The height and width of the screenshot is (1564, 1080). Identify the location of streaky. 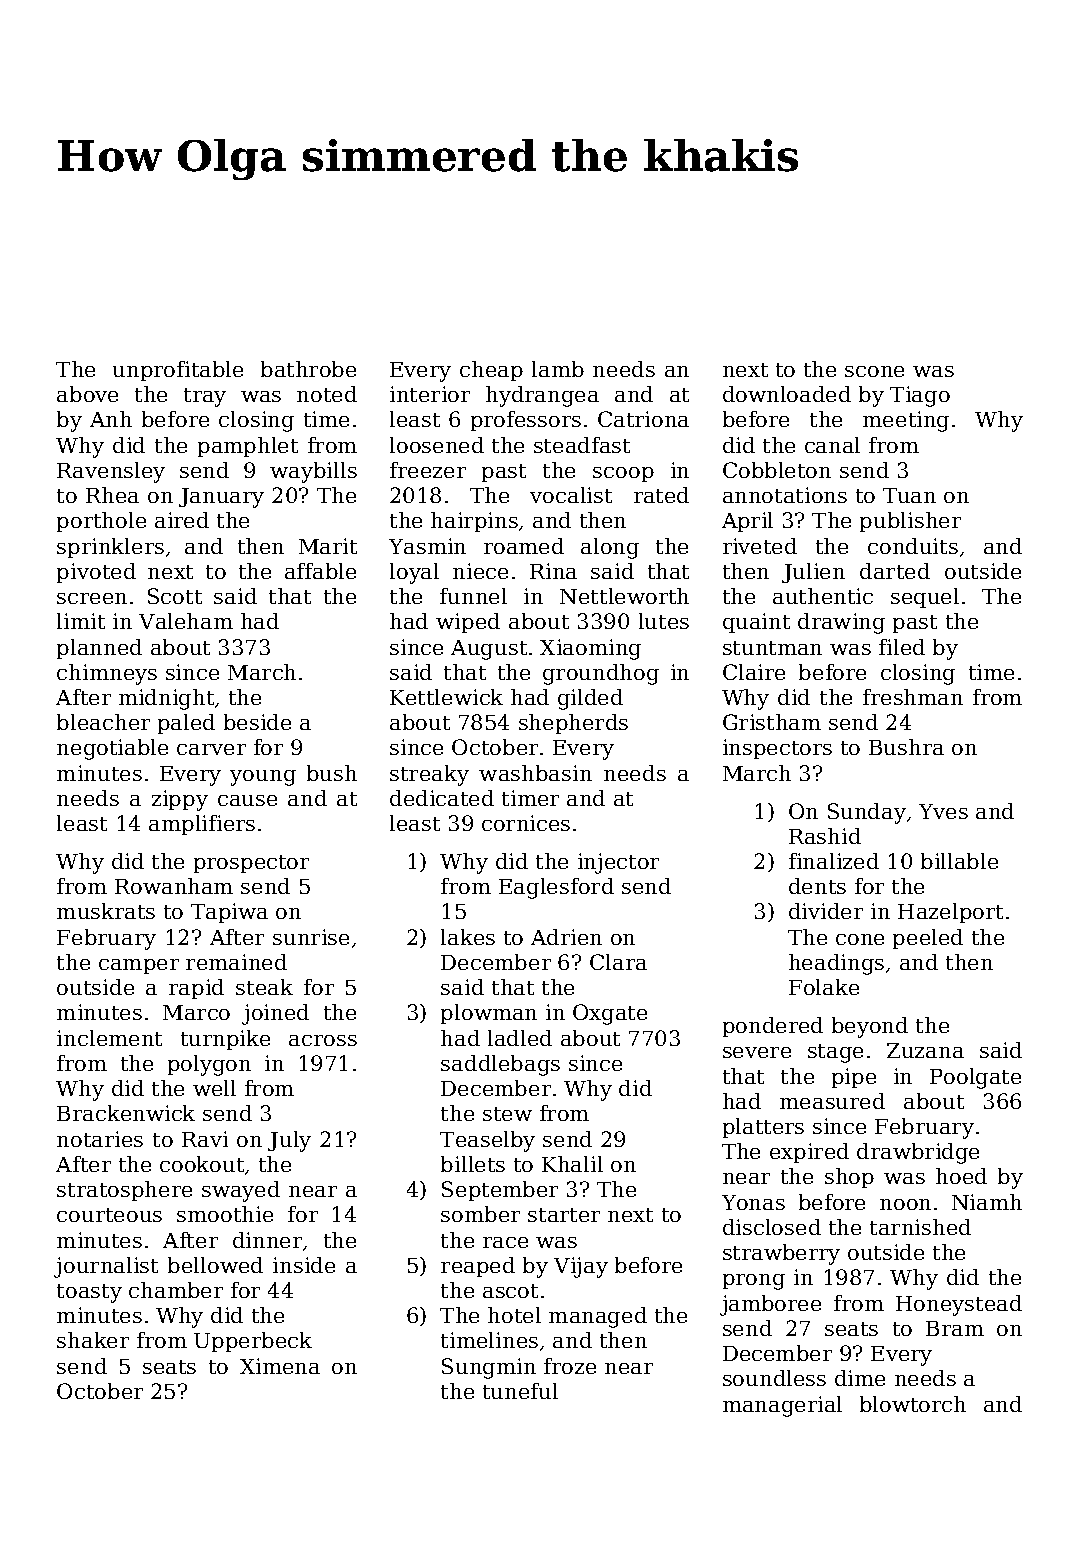
(429, 775).
